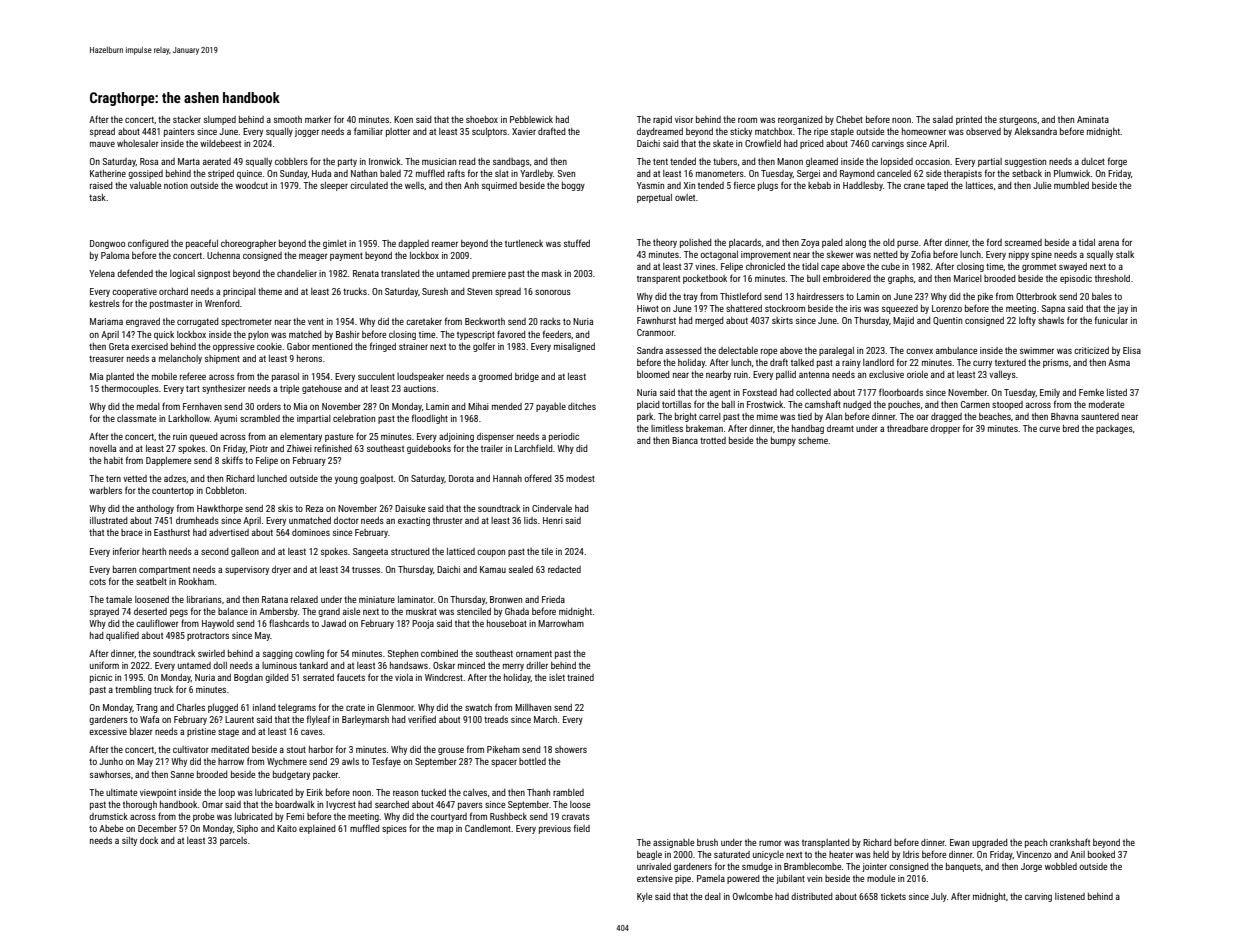  Describe the element at coordinates (403, 119) in the screenshot. I see `Koen` at that location.
